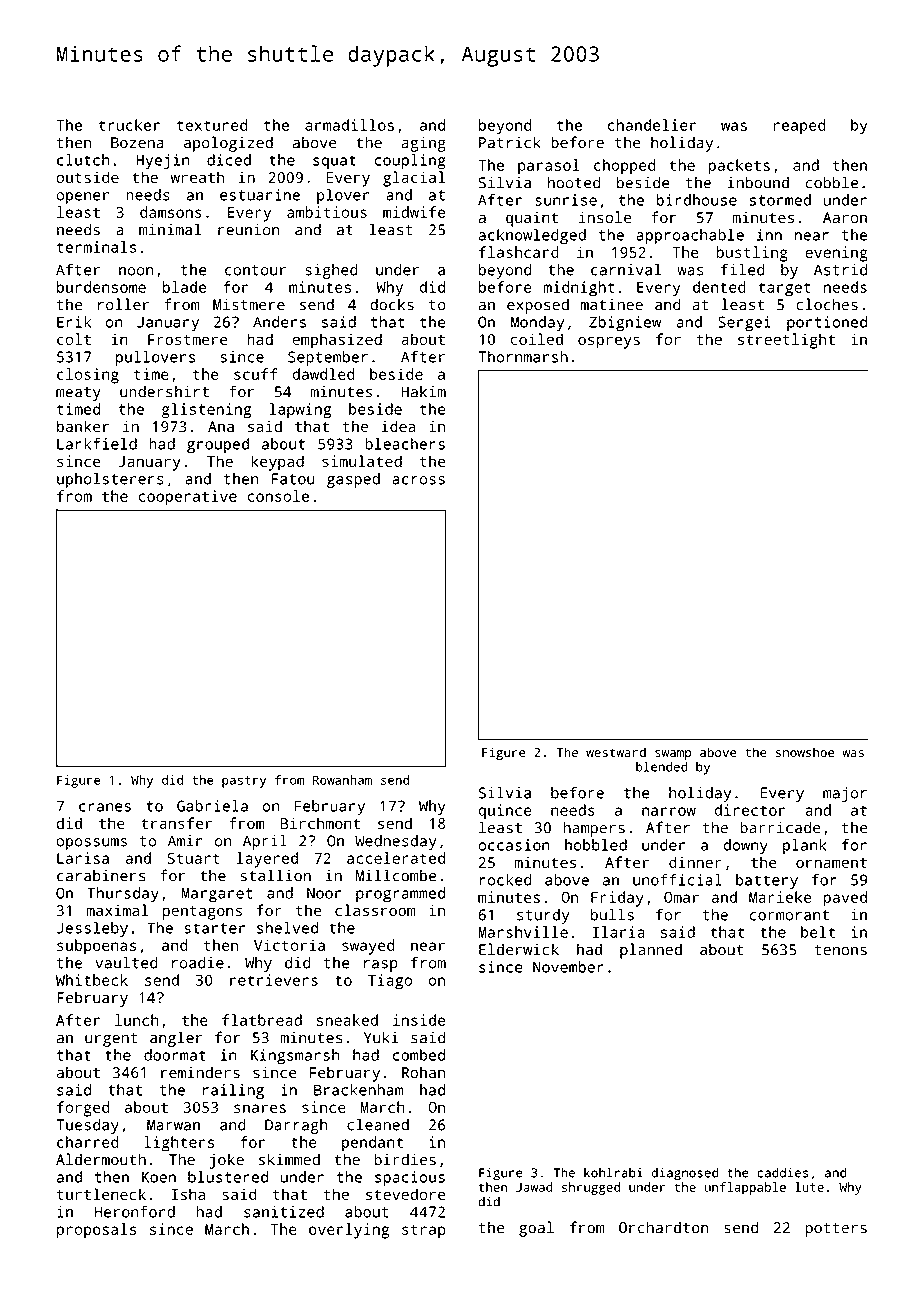 Image resolution: width=924 pixels, height=1308 pixels. Describe the element at coordinates (162, 162) in the image. I see `Hyejin` at that location.
